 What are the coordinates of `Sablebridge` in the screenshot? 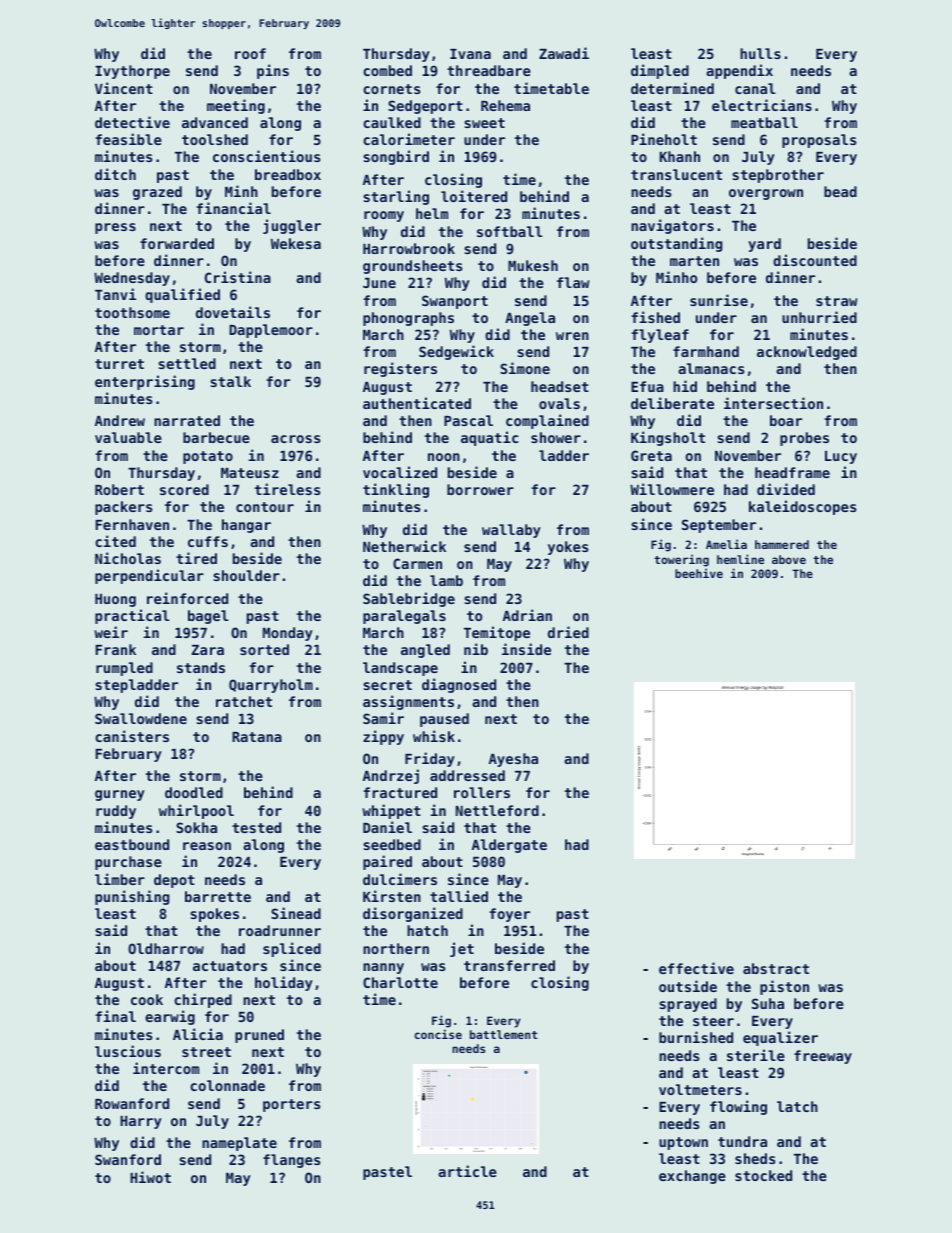 It's located at (409, 599).
